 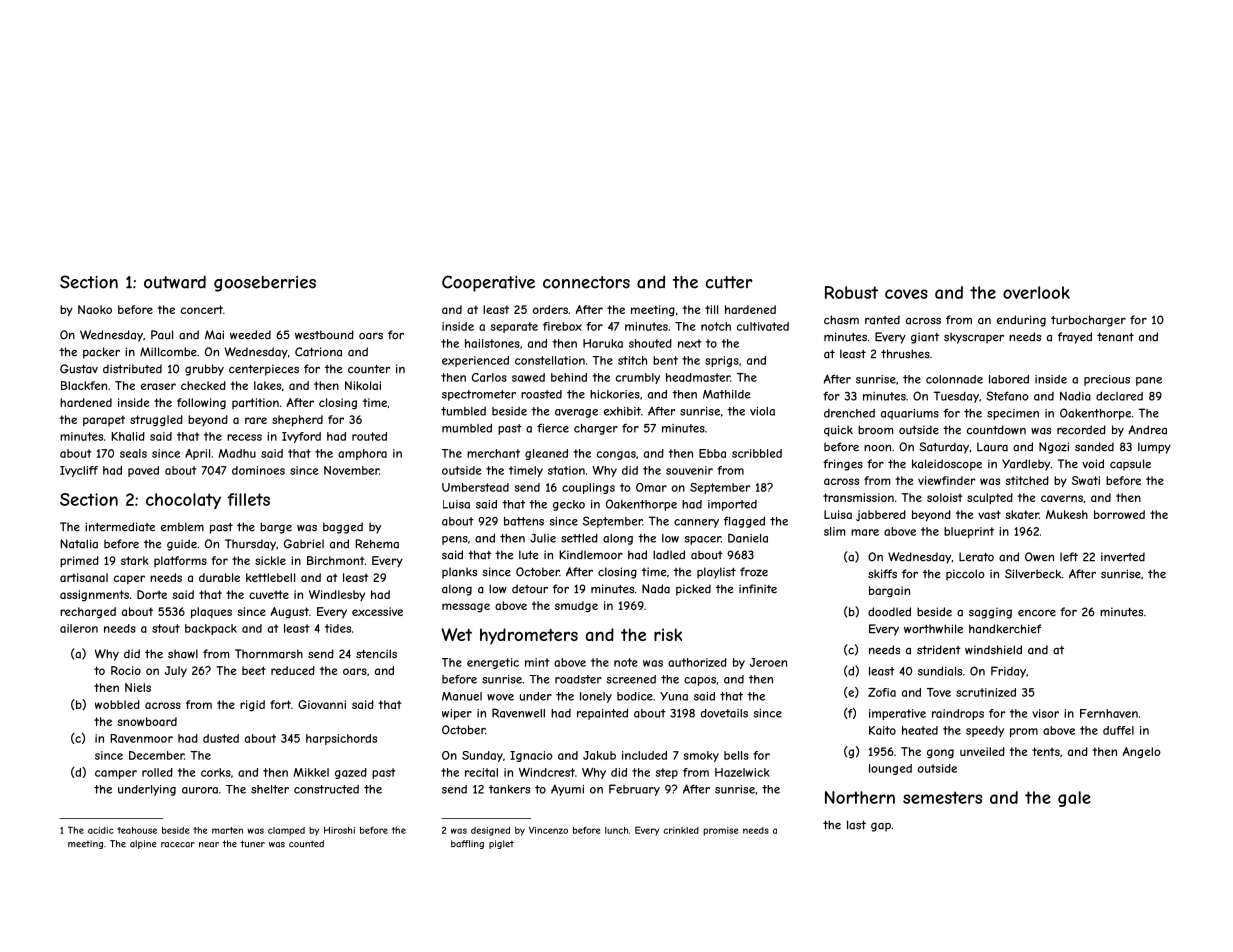 I want to click on outward, so click(x=175, y=282).
